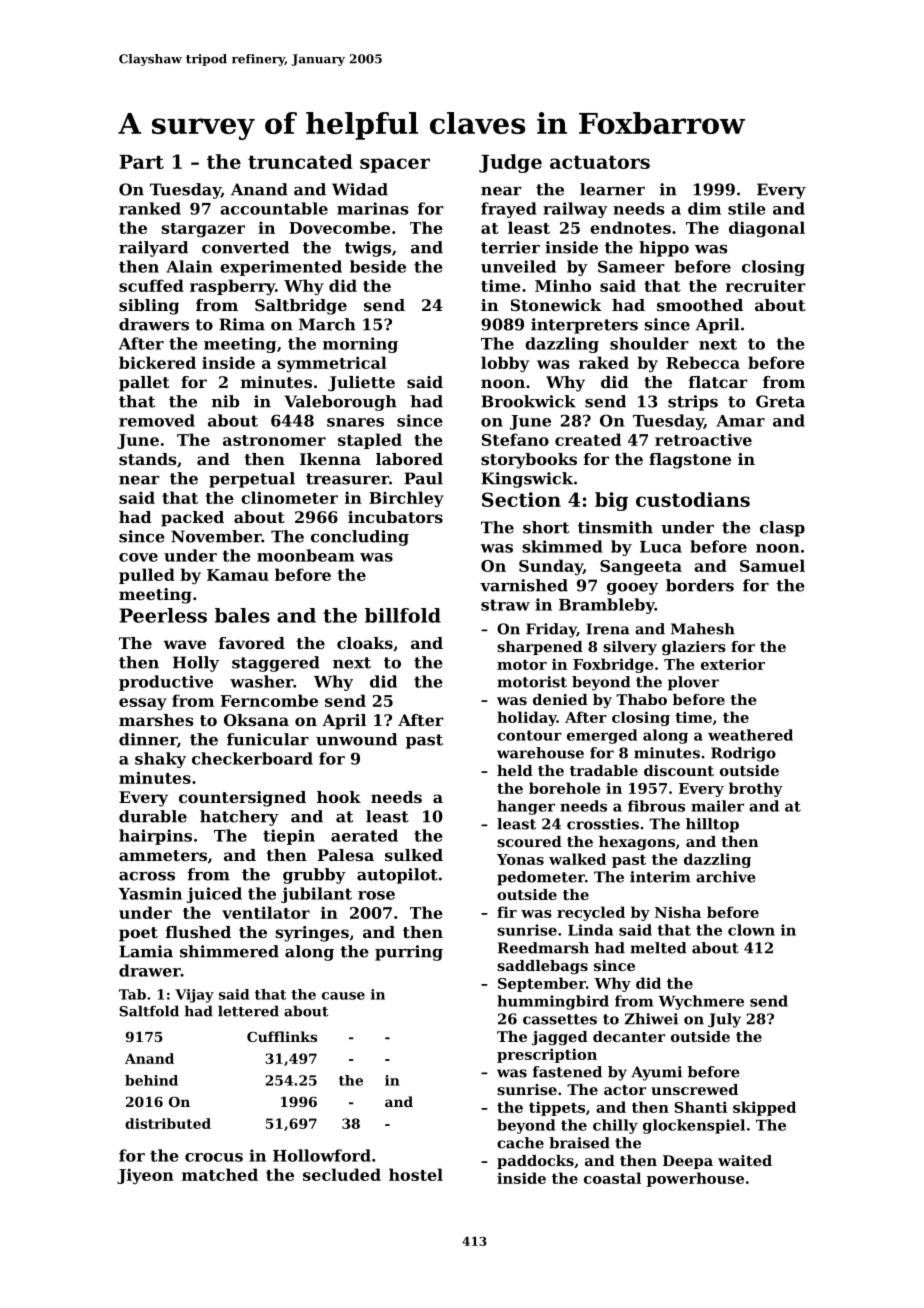 This screenshot has height=1308, width=924. I want to click on shaky, so click(160, 760).
